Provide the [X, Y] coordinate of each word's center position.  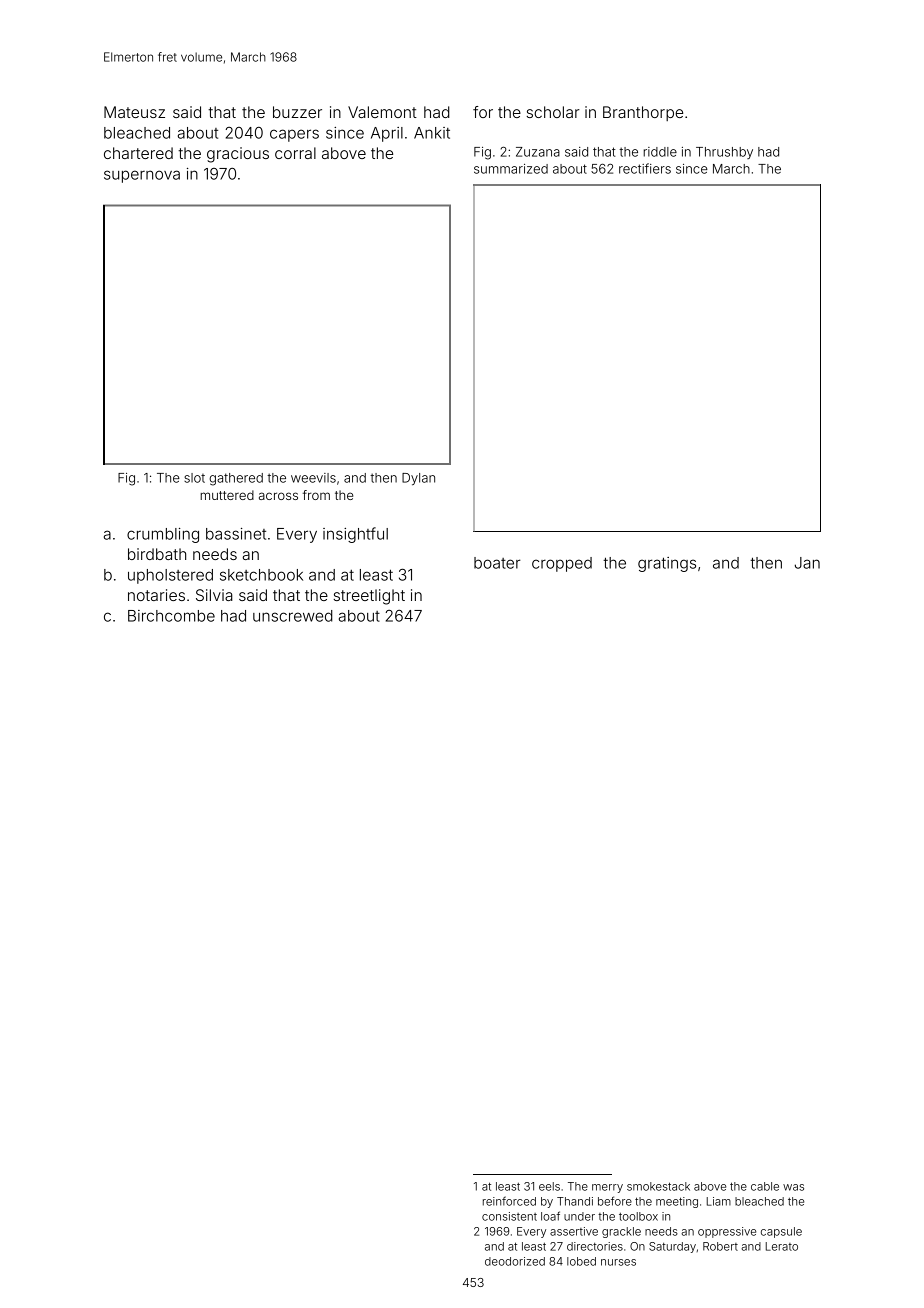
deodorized [515, 1261]
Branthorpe [643, 113]
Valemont [382, 112]
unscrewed [293, 616]
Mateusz [134, 112]
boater [497, 563]
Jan [807, 563]
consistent [509, 1216]
